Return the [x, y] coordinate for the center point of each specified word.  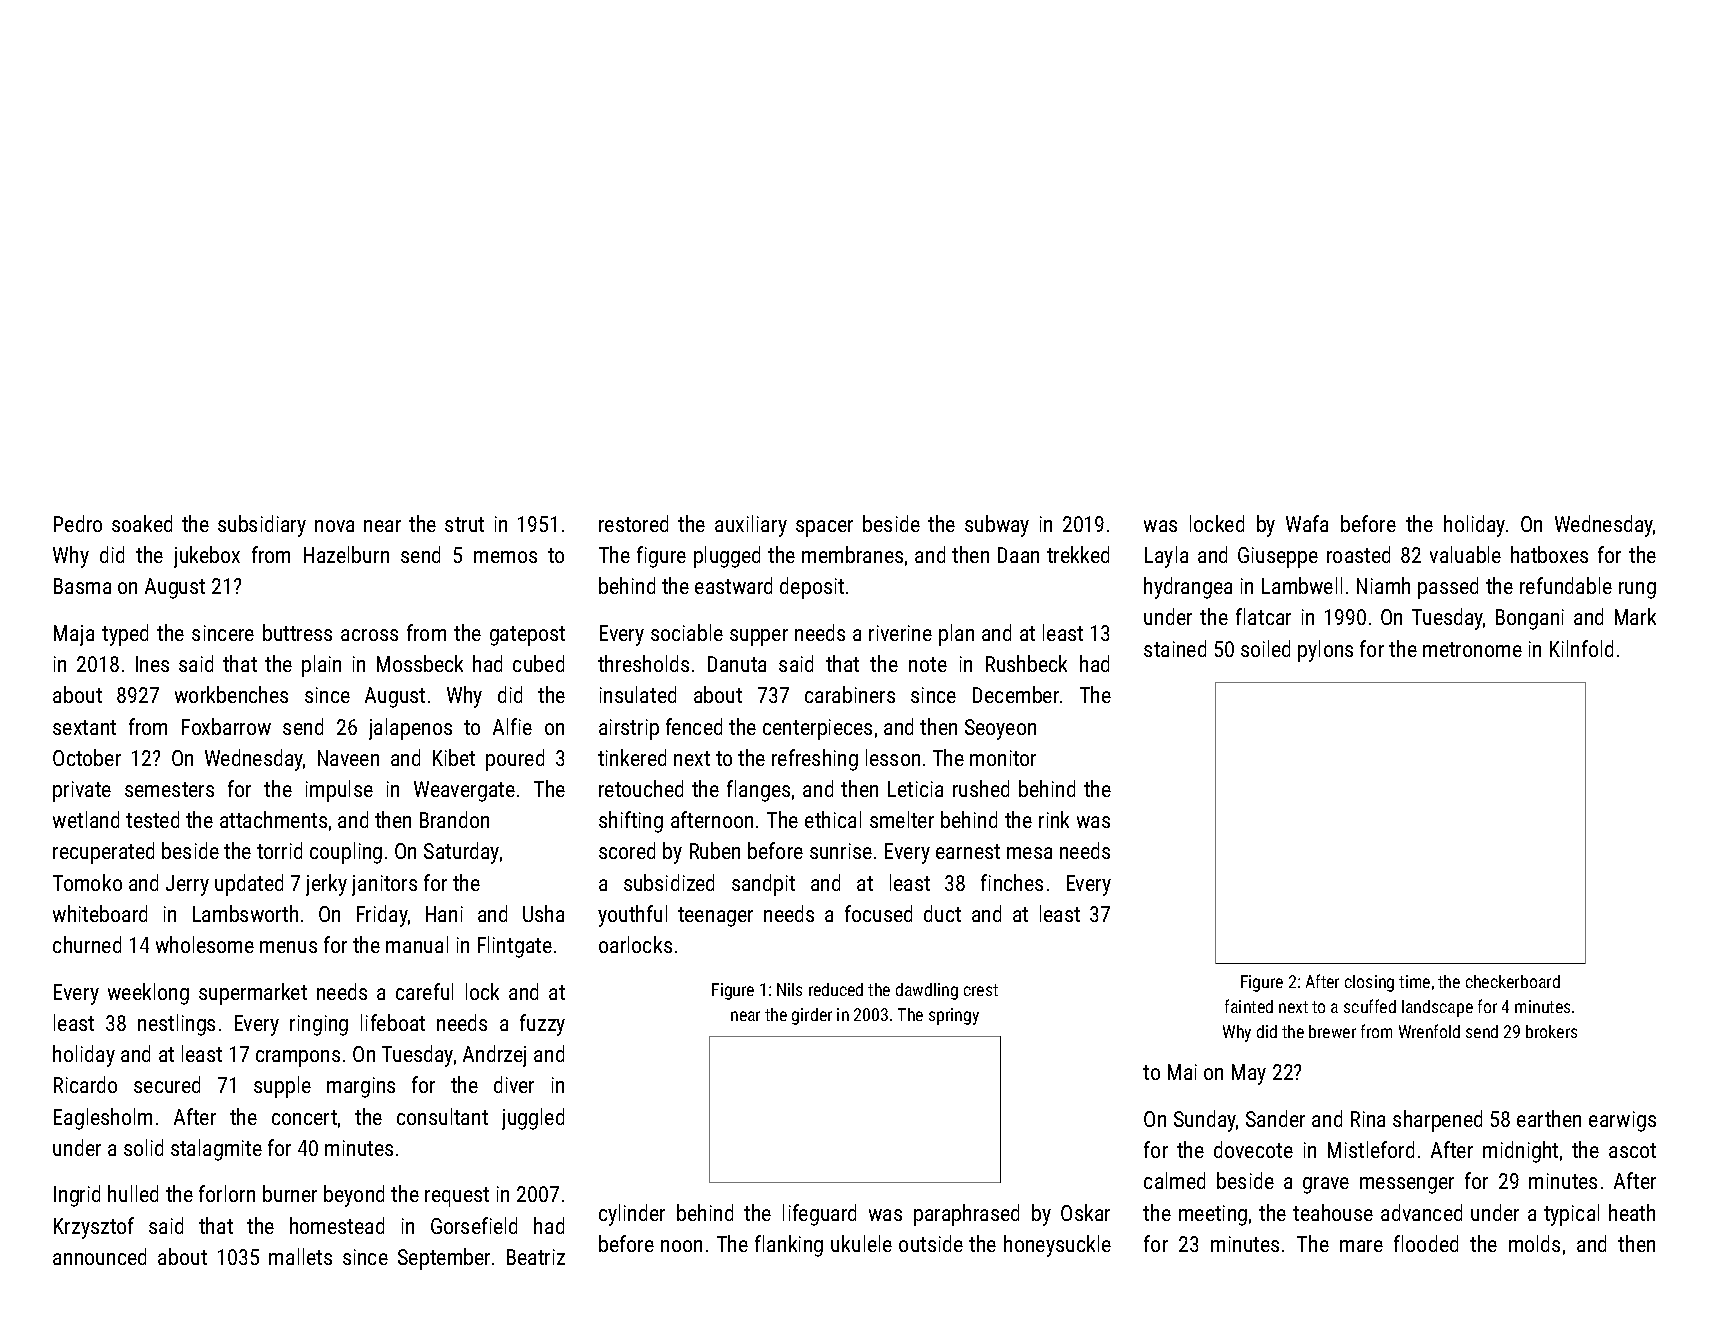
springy [954, 1016]
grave [1326, 1185]
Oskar [1085, 1212]
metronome [1472, 649]
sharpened [1437, 1121]
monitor [1003, 758]
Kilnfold [1581, 648]
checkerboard [1513, 981]
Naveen [348, 758]
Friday [382, 916]
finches [1012, 882]
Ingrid [77, 1196]
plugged [727, 557]
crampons [298, 1058]
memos [505, 557]
